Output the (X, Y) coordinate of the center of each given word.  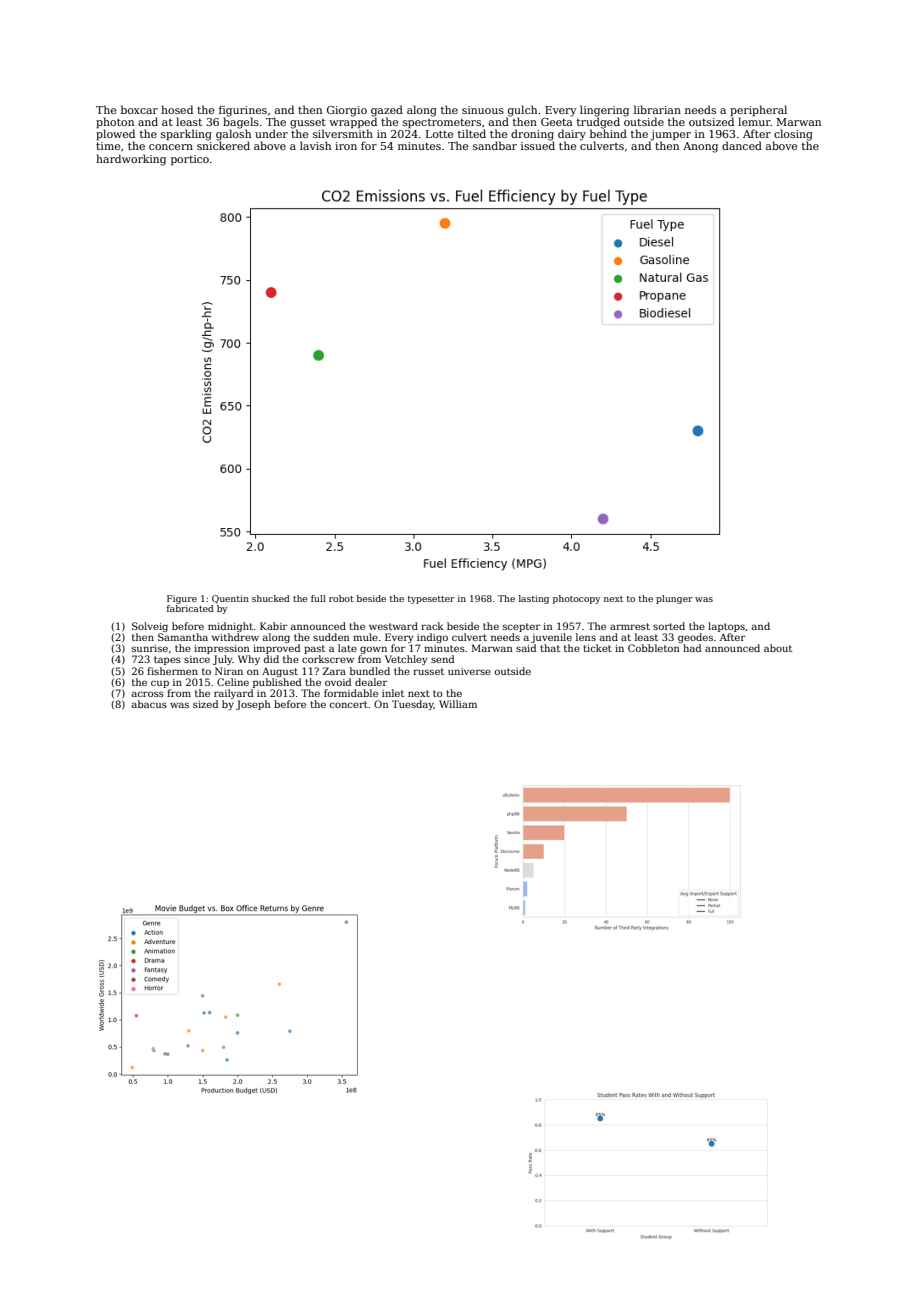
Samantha (183, 637)
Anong (700, 147)
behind (608, 133)
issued (538, 146)
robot (341, 598)
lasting (534, 599)
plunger (674, 599)
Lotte (439, 134)
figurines (243, 111)
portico (190, 160)
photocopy (576, 599)
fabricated (190, 608)
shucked (271, 598)
